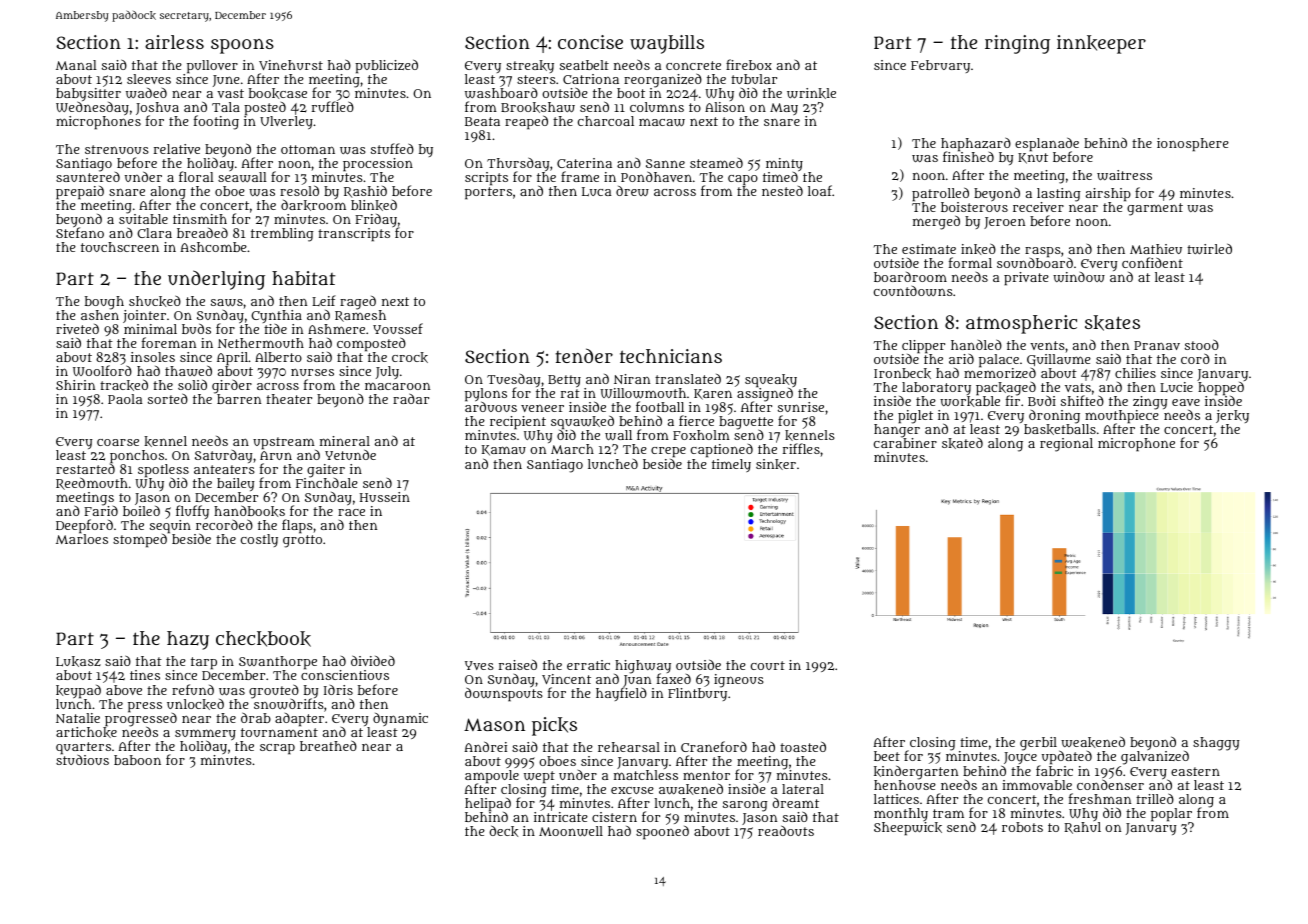 The width and height of the image is (1308, 924). What do you see at coordinates (482, 121) in the image?
I see `Beata` at bounding box center [482, 121].
